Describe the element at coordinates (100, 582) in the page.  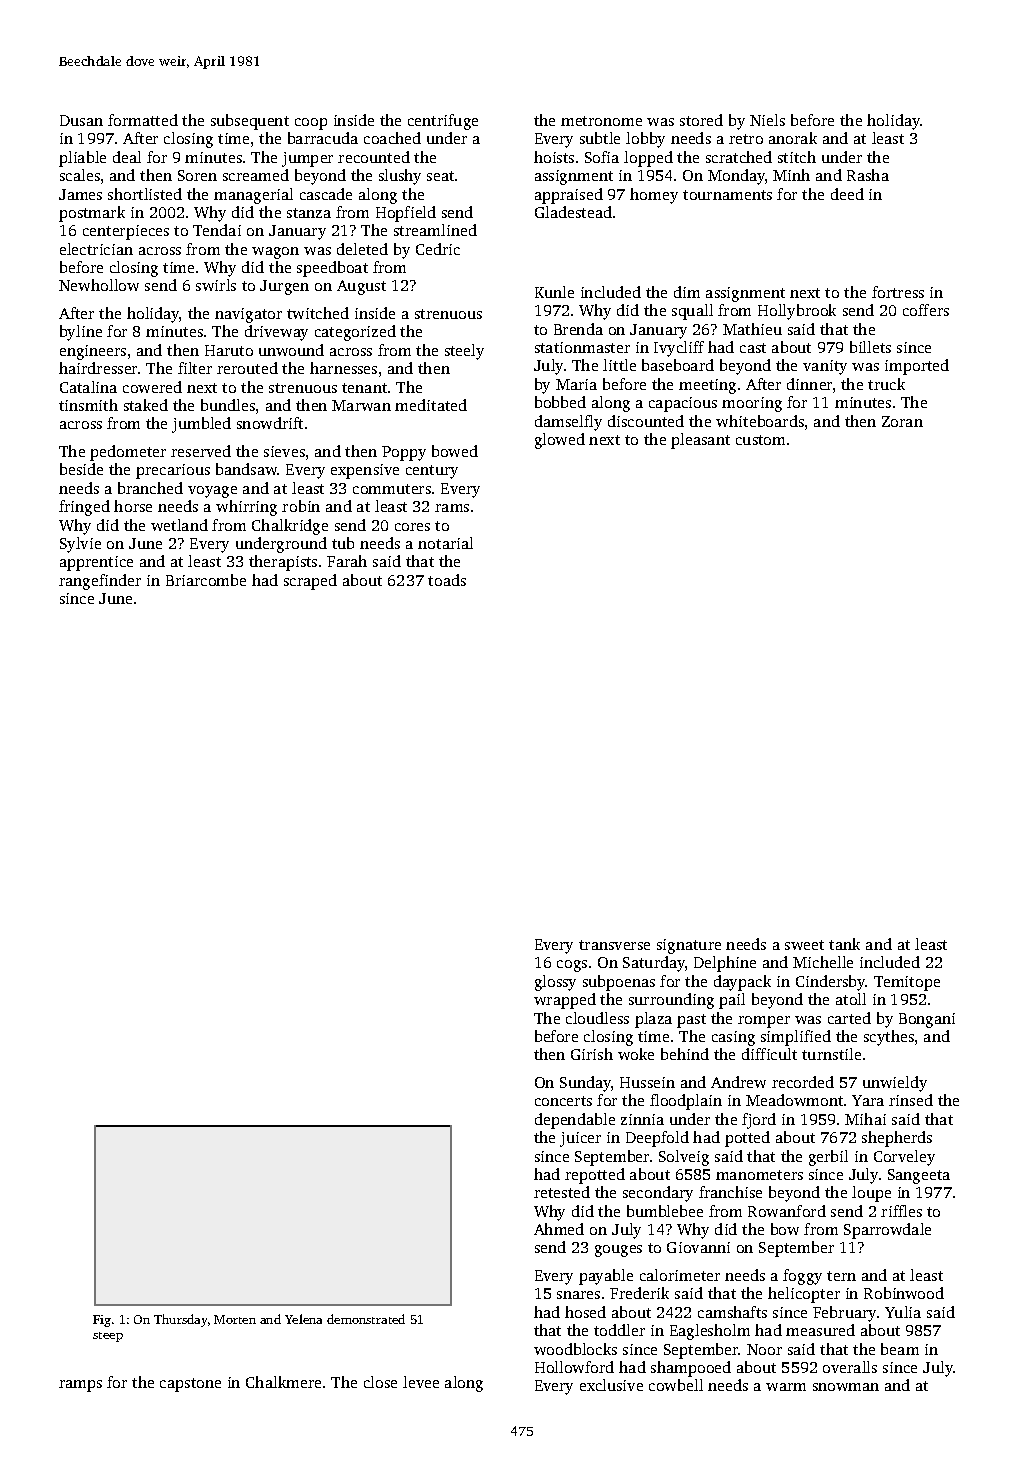
I see `rangefinder` at that location.
